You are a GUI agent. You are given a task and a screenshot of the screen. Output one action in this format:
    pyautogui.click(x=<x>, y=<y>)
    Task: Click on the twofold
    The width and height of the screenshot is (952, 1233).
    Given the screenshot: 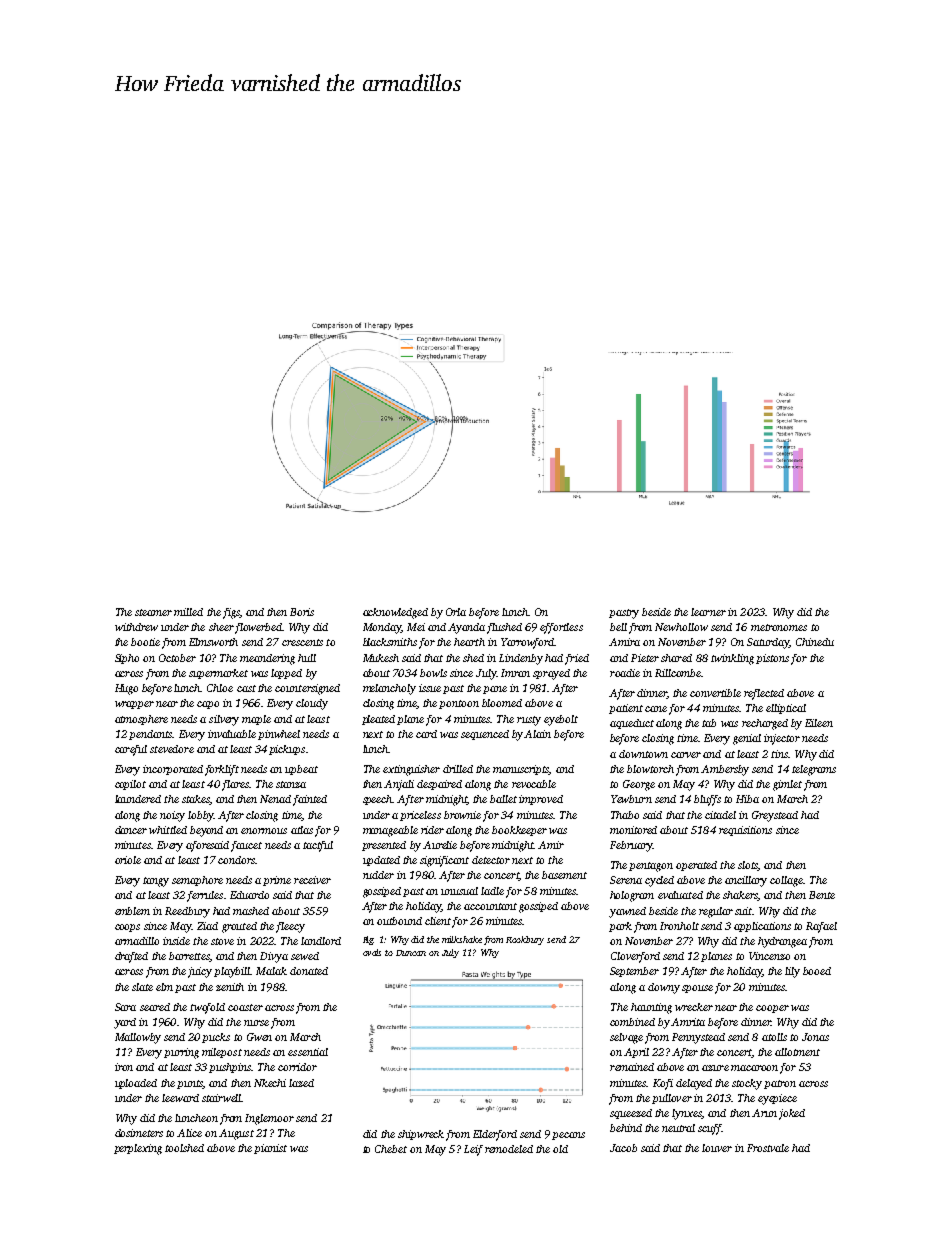 What is the action you would take?
    pyautogui.click(x=207, y=1008)
